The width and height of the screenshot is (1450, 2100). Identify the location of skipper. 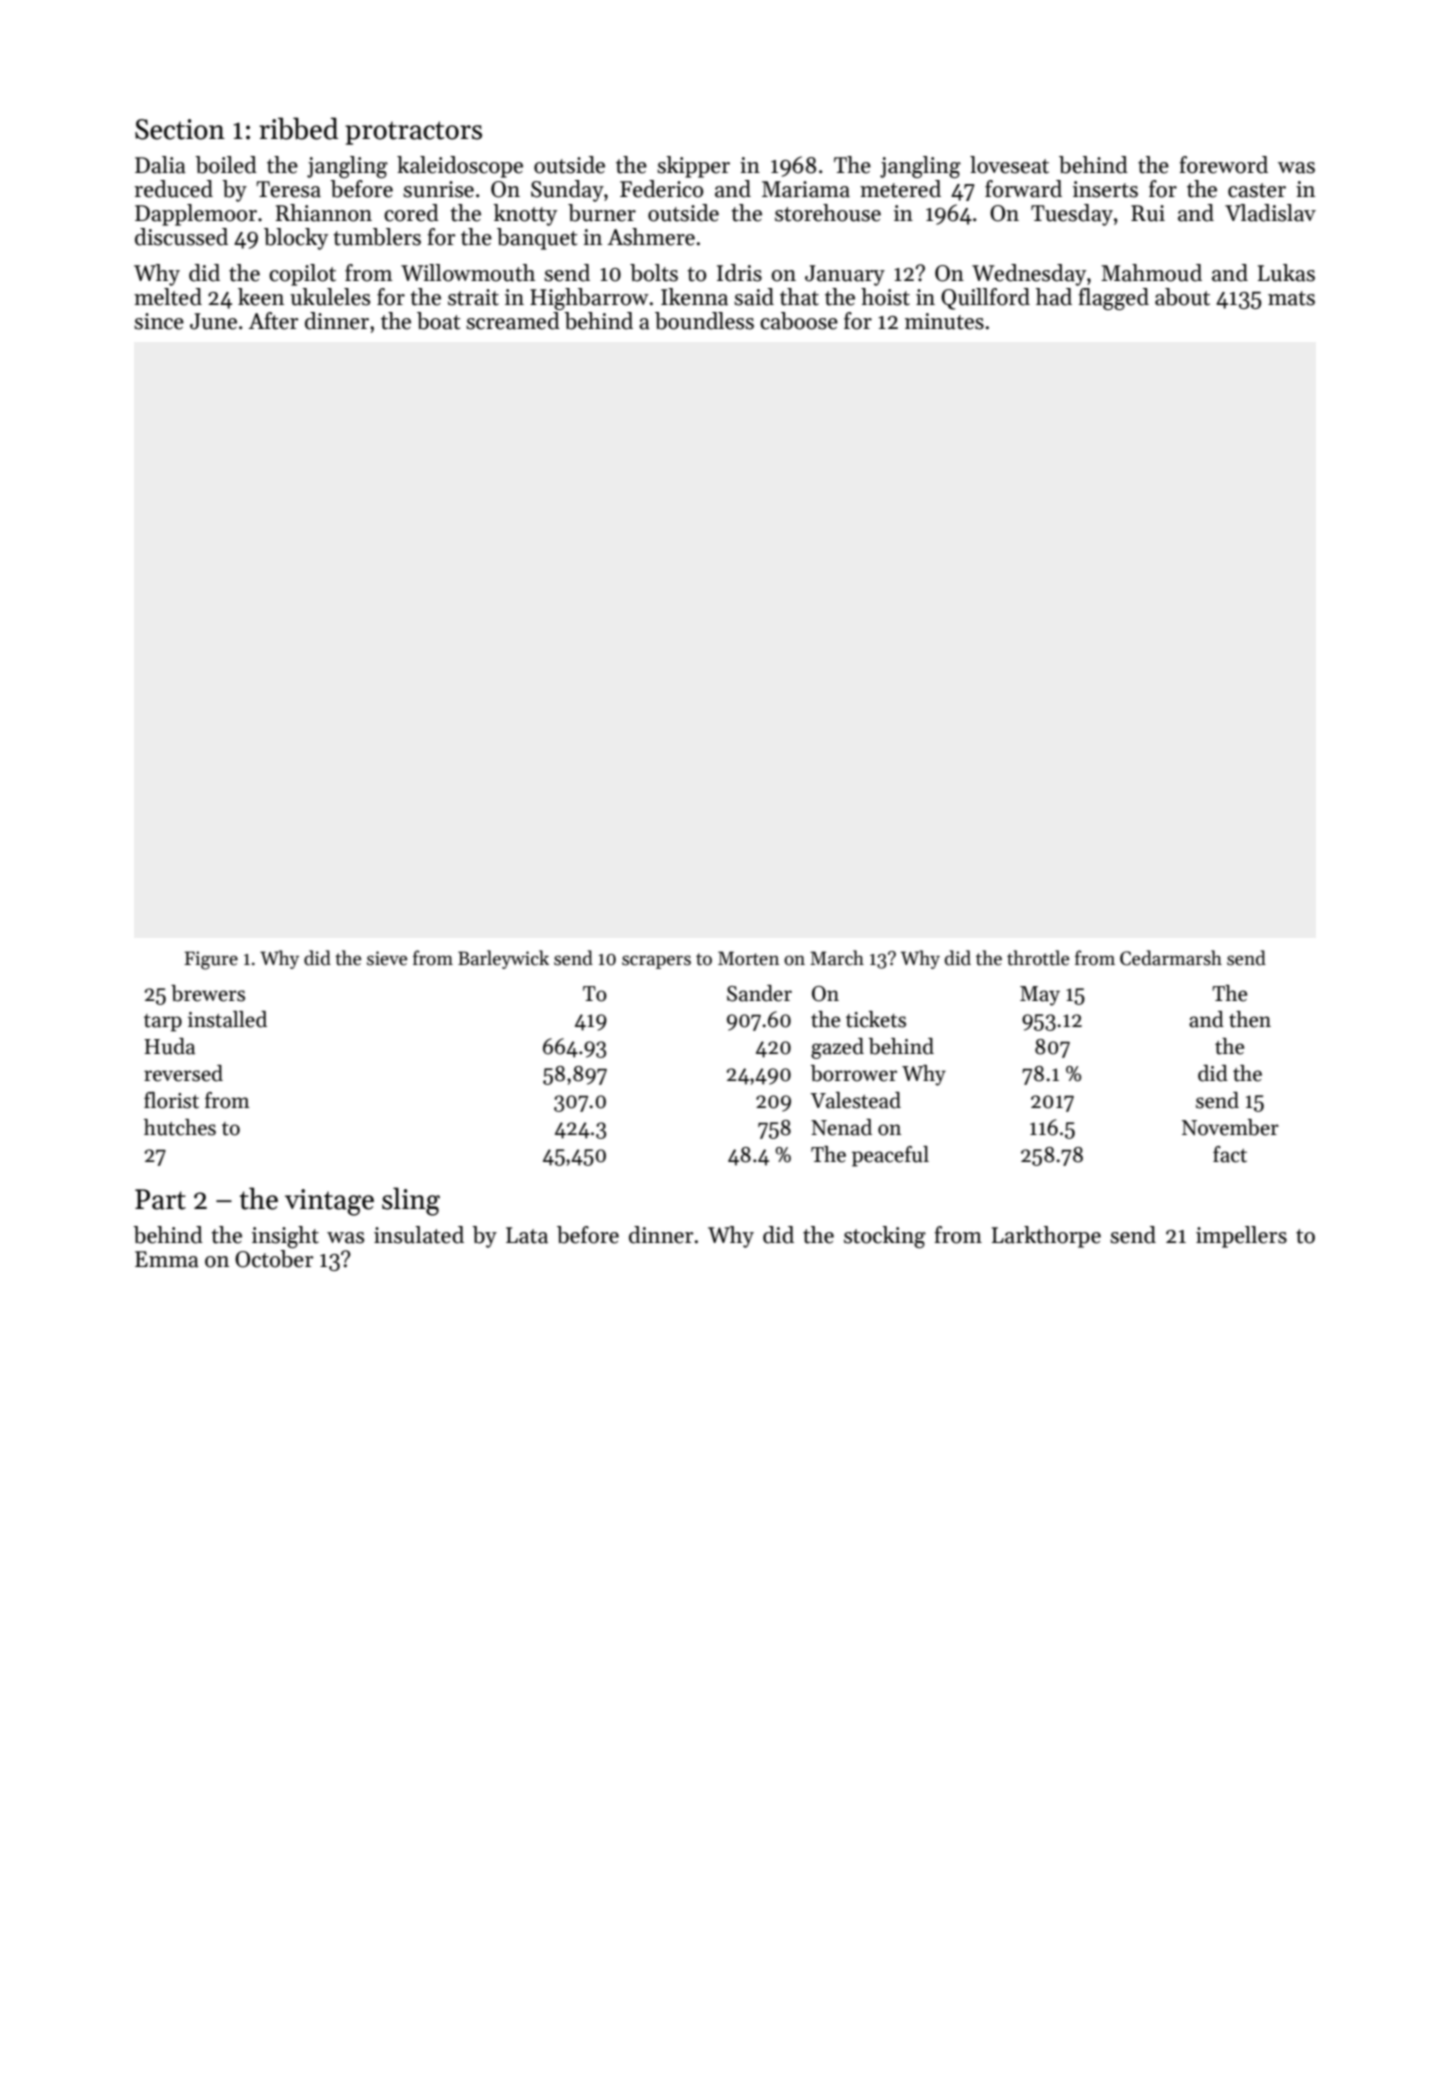
(693, 167).
